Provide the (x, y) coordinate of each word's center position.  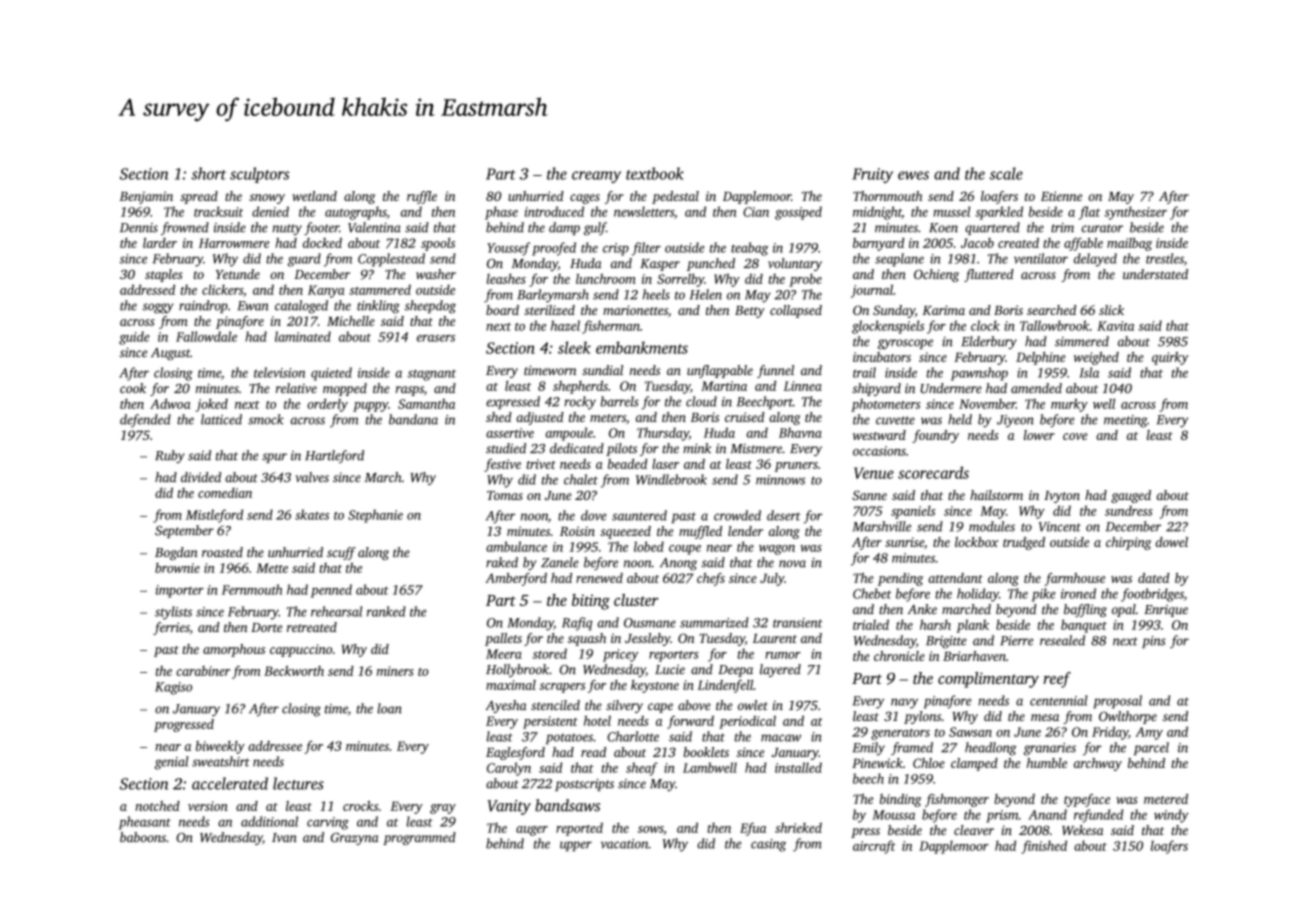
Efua (753, 829)
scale (1006, 173)
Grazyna (355, 838)
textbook (655, 173)
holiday (978, 595)
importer (180, 591)
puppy (370, 407)
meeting (1125, 421)
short (208, 173)
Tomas (505, 495)
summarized (714, 622)
